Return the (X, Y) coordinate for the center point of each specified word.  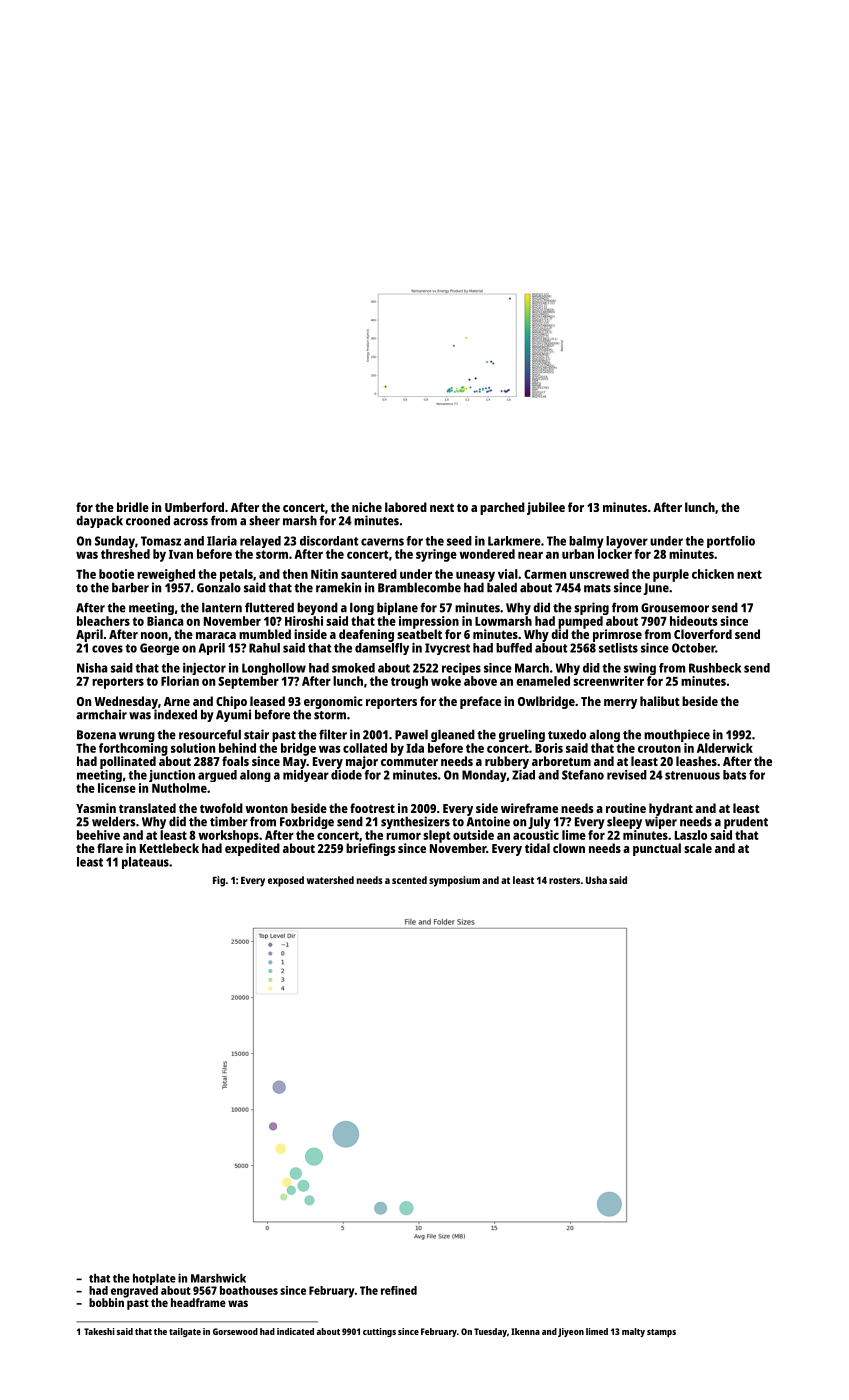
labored (406, 507)
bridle (133, 507)
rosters (564, 880)
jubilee (546, 508)
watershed (330, 880)
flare (110, 848)
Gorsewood (235, 1331)
